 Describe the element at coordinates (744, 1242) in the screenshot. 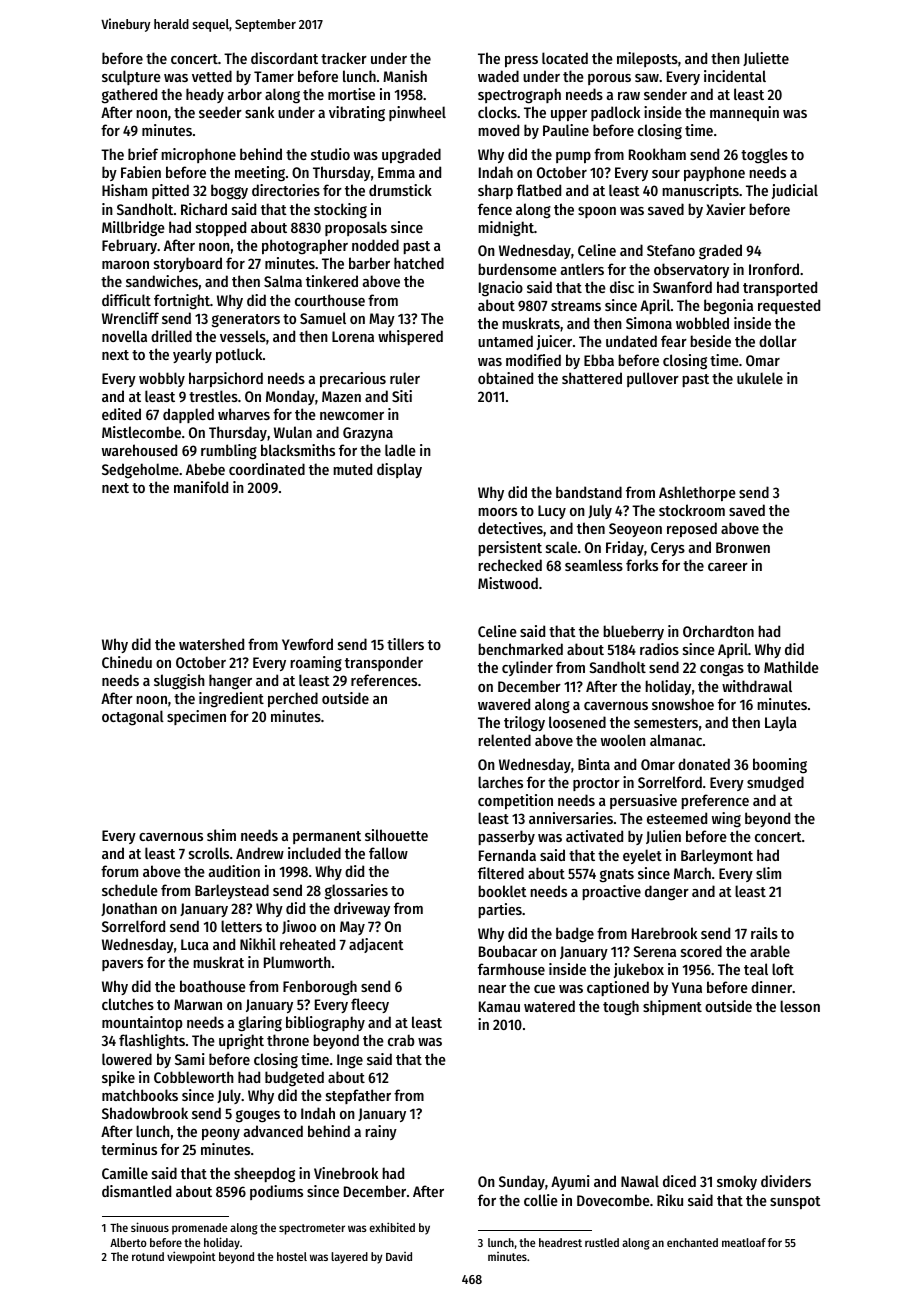

I see `meatloaf` at that location.
